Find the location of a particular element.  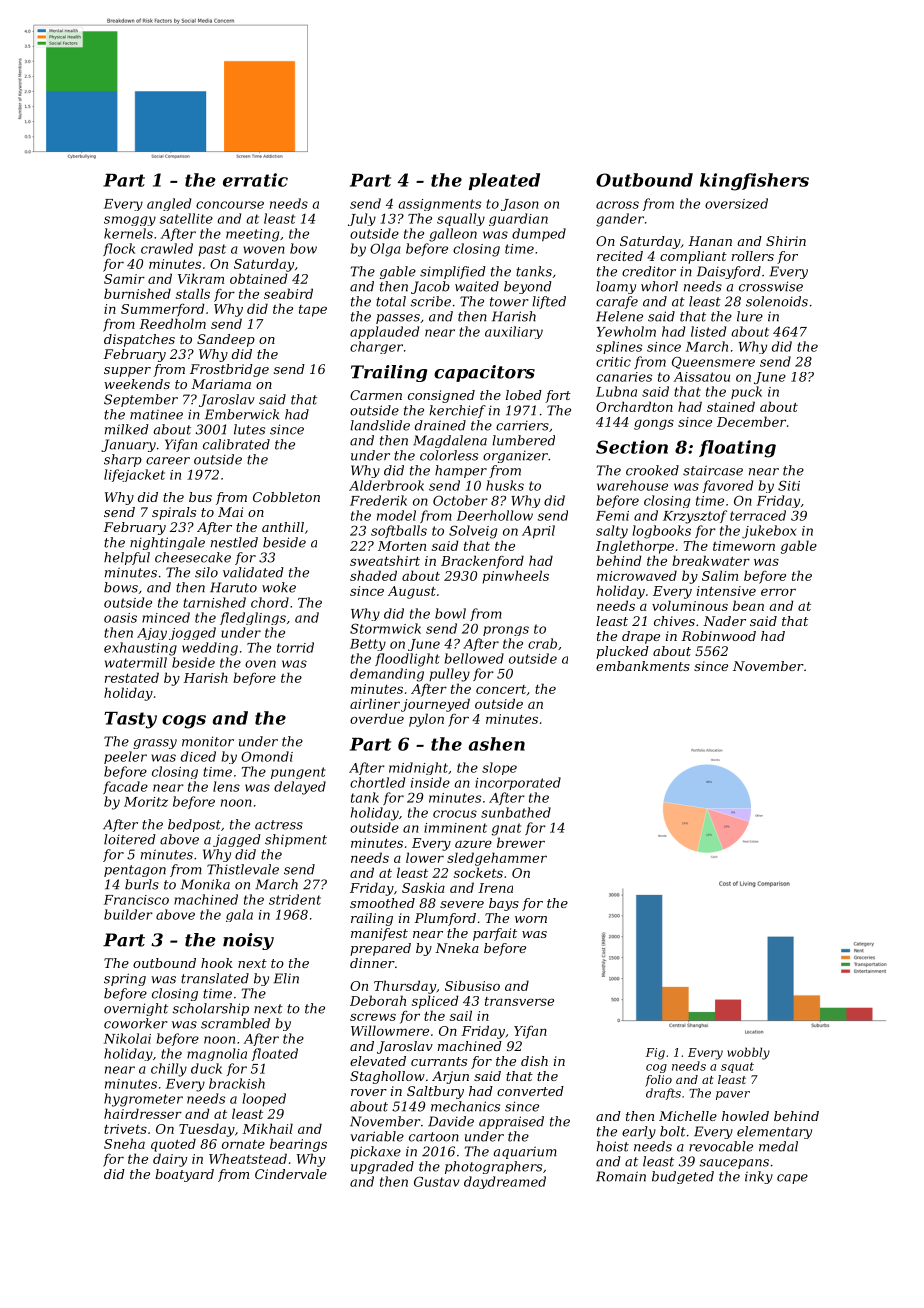

inky is located at coordinates (759, 1177).
